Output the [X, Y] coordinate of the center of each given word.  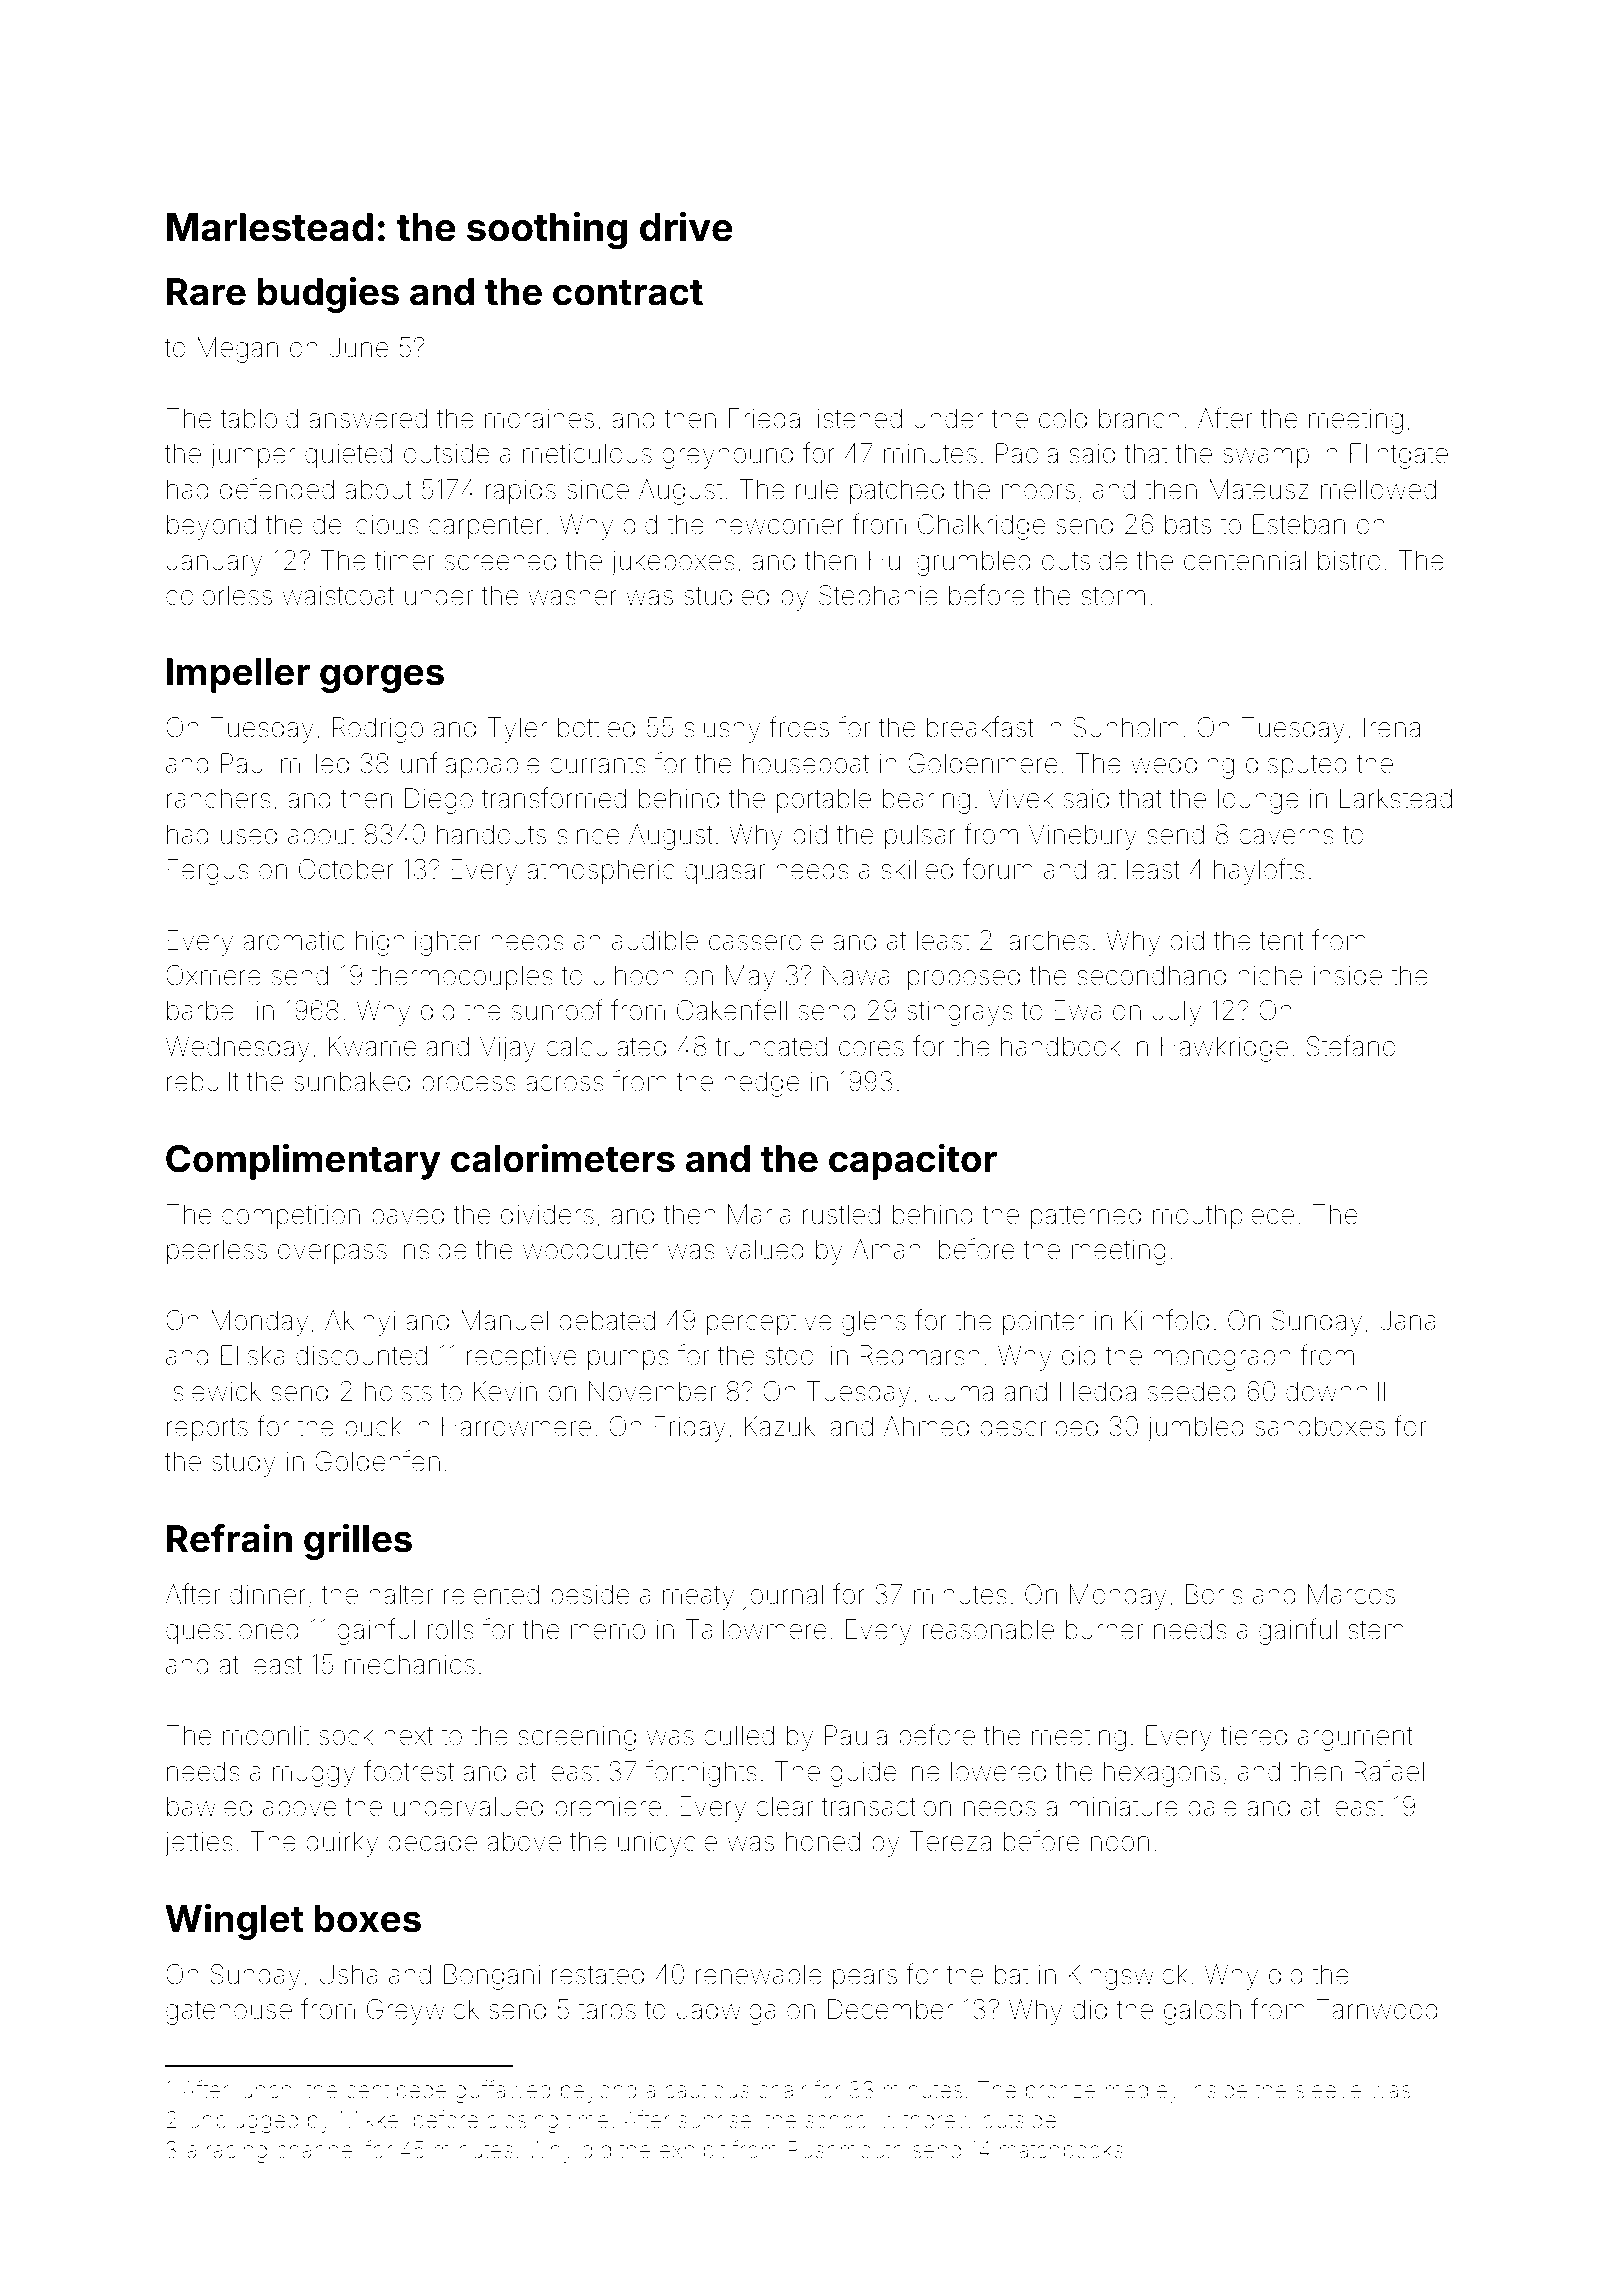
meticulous [587, 453]
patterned [1086, 1217]
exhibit [692, 2150]
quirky [342, 1844]
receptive [522, 1358]
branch [1139, 418]
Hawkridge [1224, 1049]
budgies [328, 295]
